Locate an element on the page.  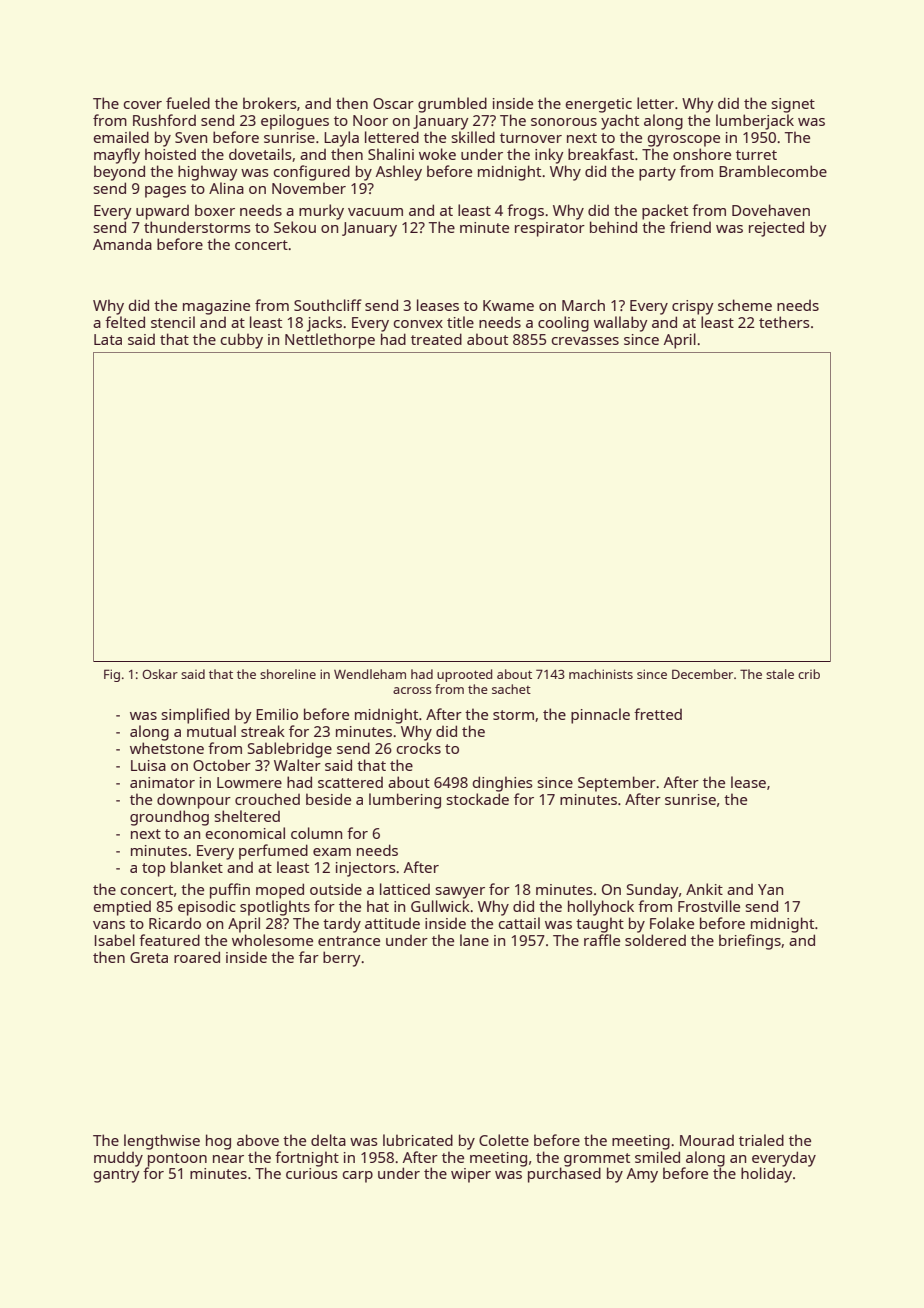
near is located at coordinates (228, 1159).
